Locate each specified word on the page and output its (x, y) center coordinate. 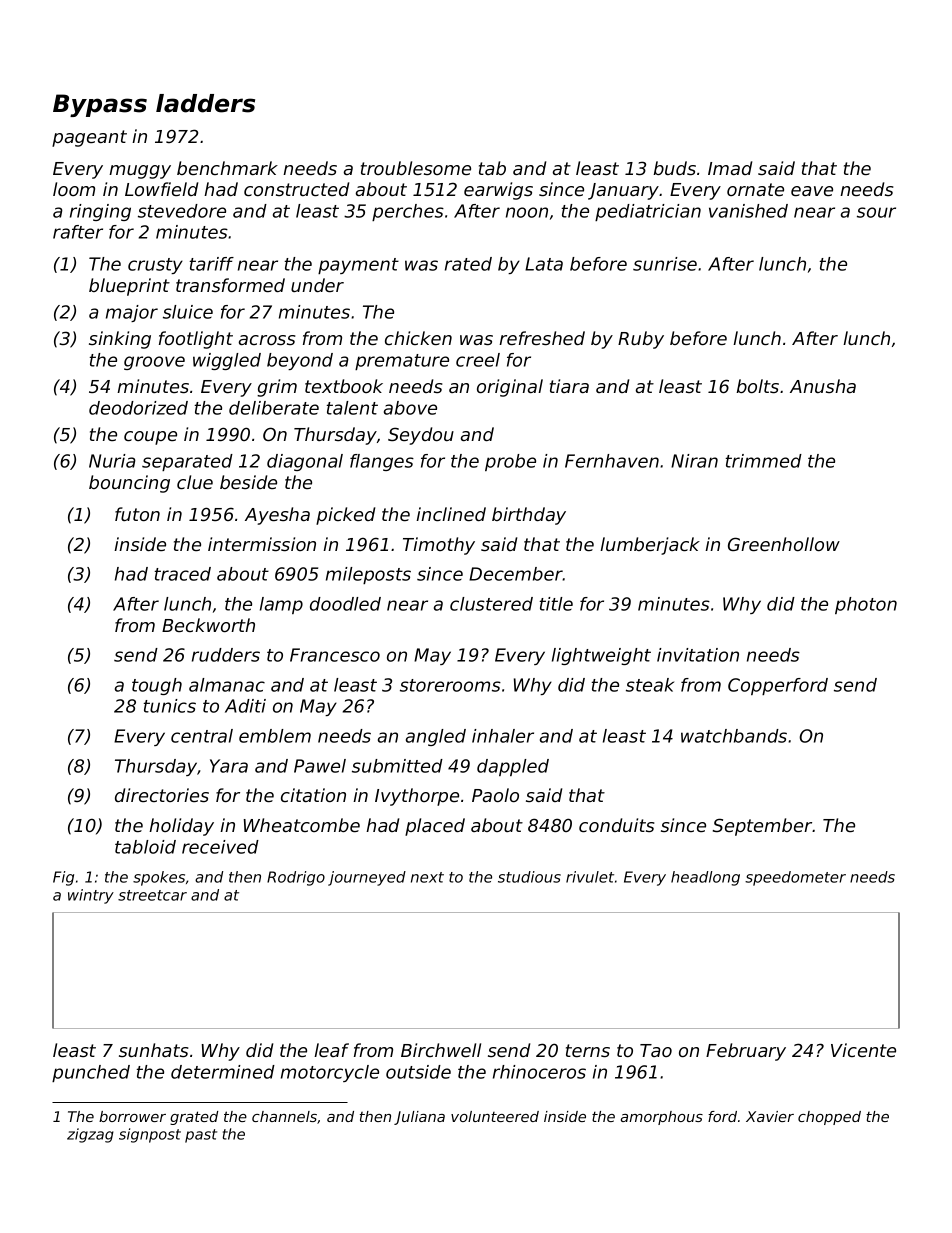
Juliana (419, 1118)
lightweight (601, 656)
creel (478, 360)
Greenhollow (784, 544)
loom (74, 189)
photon (866, 605)
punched (91, 1073)
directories (162, 795)
